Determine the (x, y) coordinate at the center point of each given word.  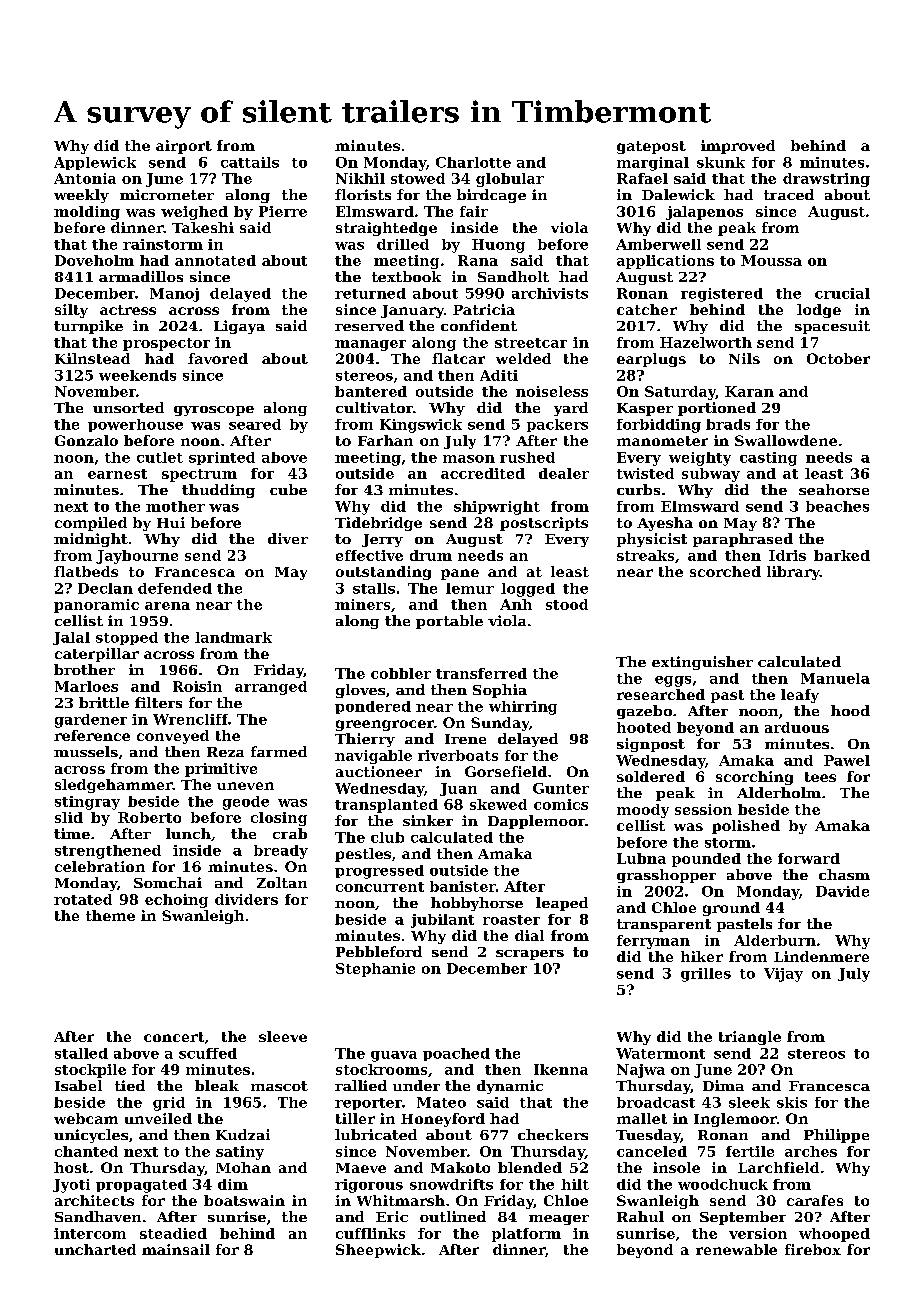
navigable (373, 757)
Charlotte (473, 162)
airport (184, 147)
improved (738, 147)
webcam (86, 1118)
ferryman (653, 942)
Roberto (149, 817)
